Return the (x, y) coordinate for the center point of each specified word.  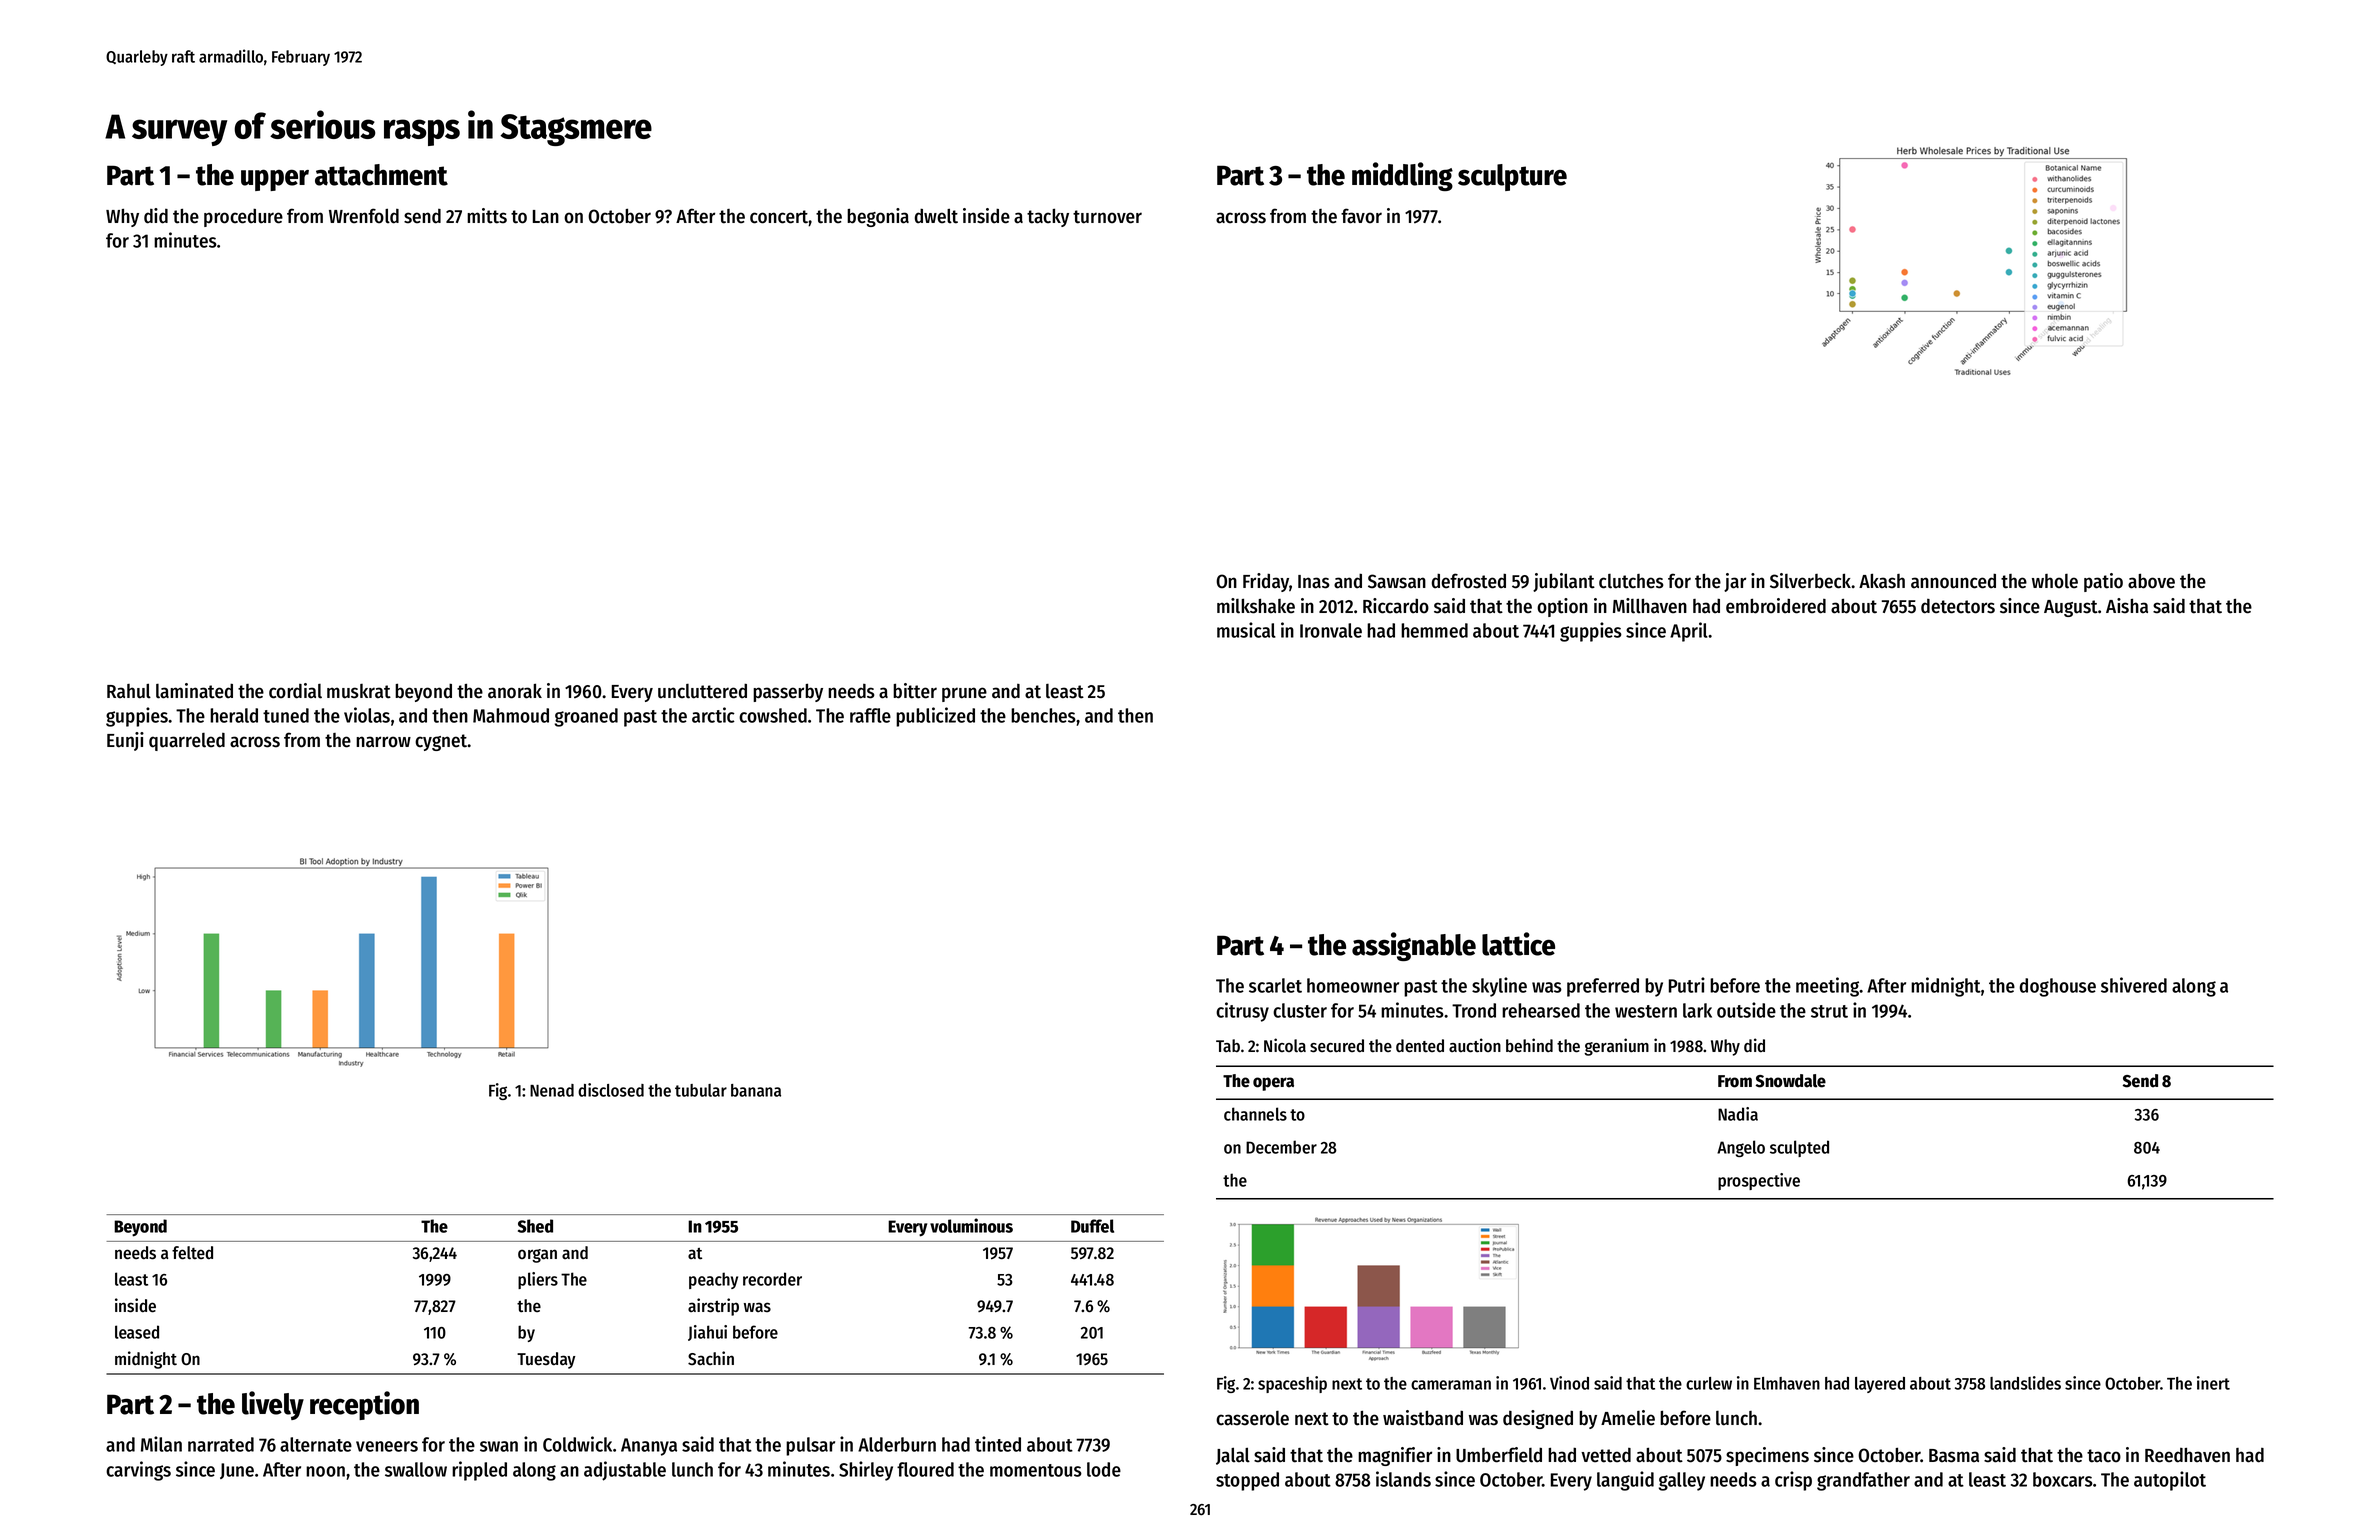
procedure (243, 217)
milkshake (1256, 606)
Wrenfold (364, 216)
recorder (772, 1279)
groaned (586, 717)
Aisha (2127, 606)
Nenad (552, 1090)
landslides (2025, 1383)
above (2151, 581)
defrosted (1469, 581)
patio (2103, 582)
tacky (1048, 217)
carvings (138, 1471)
